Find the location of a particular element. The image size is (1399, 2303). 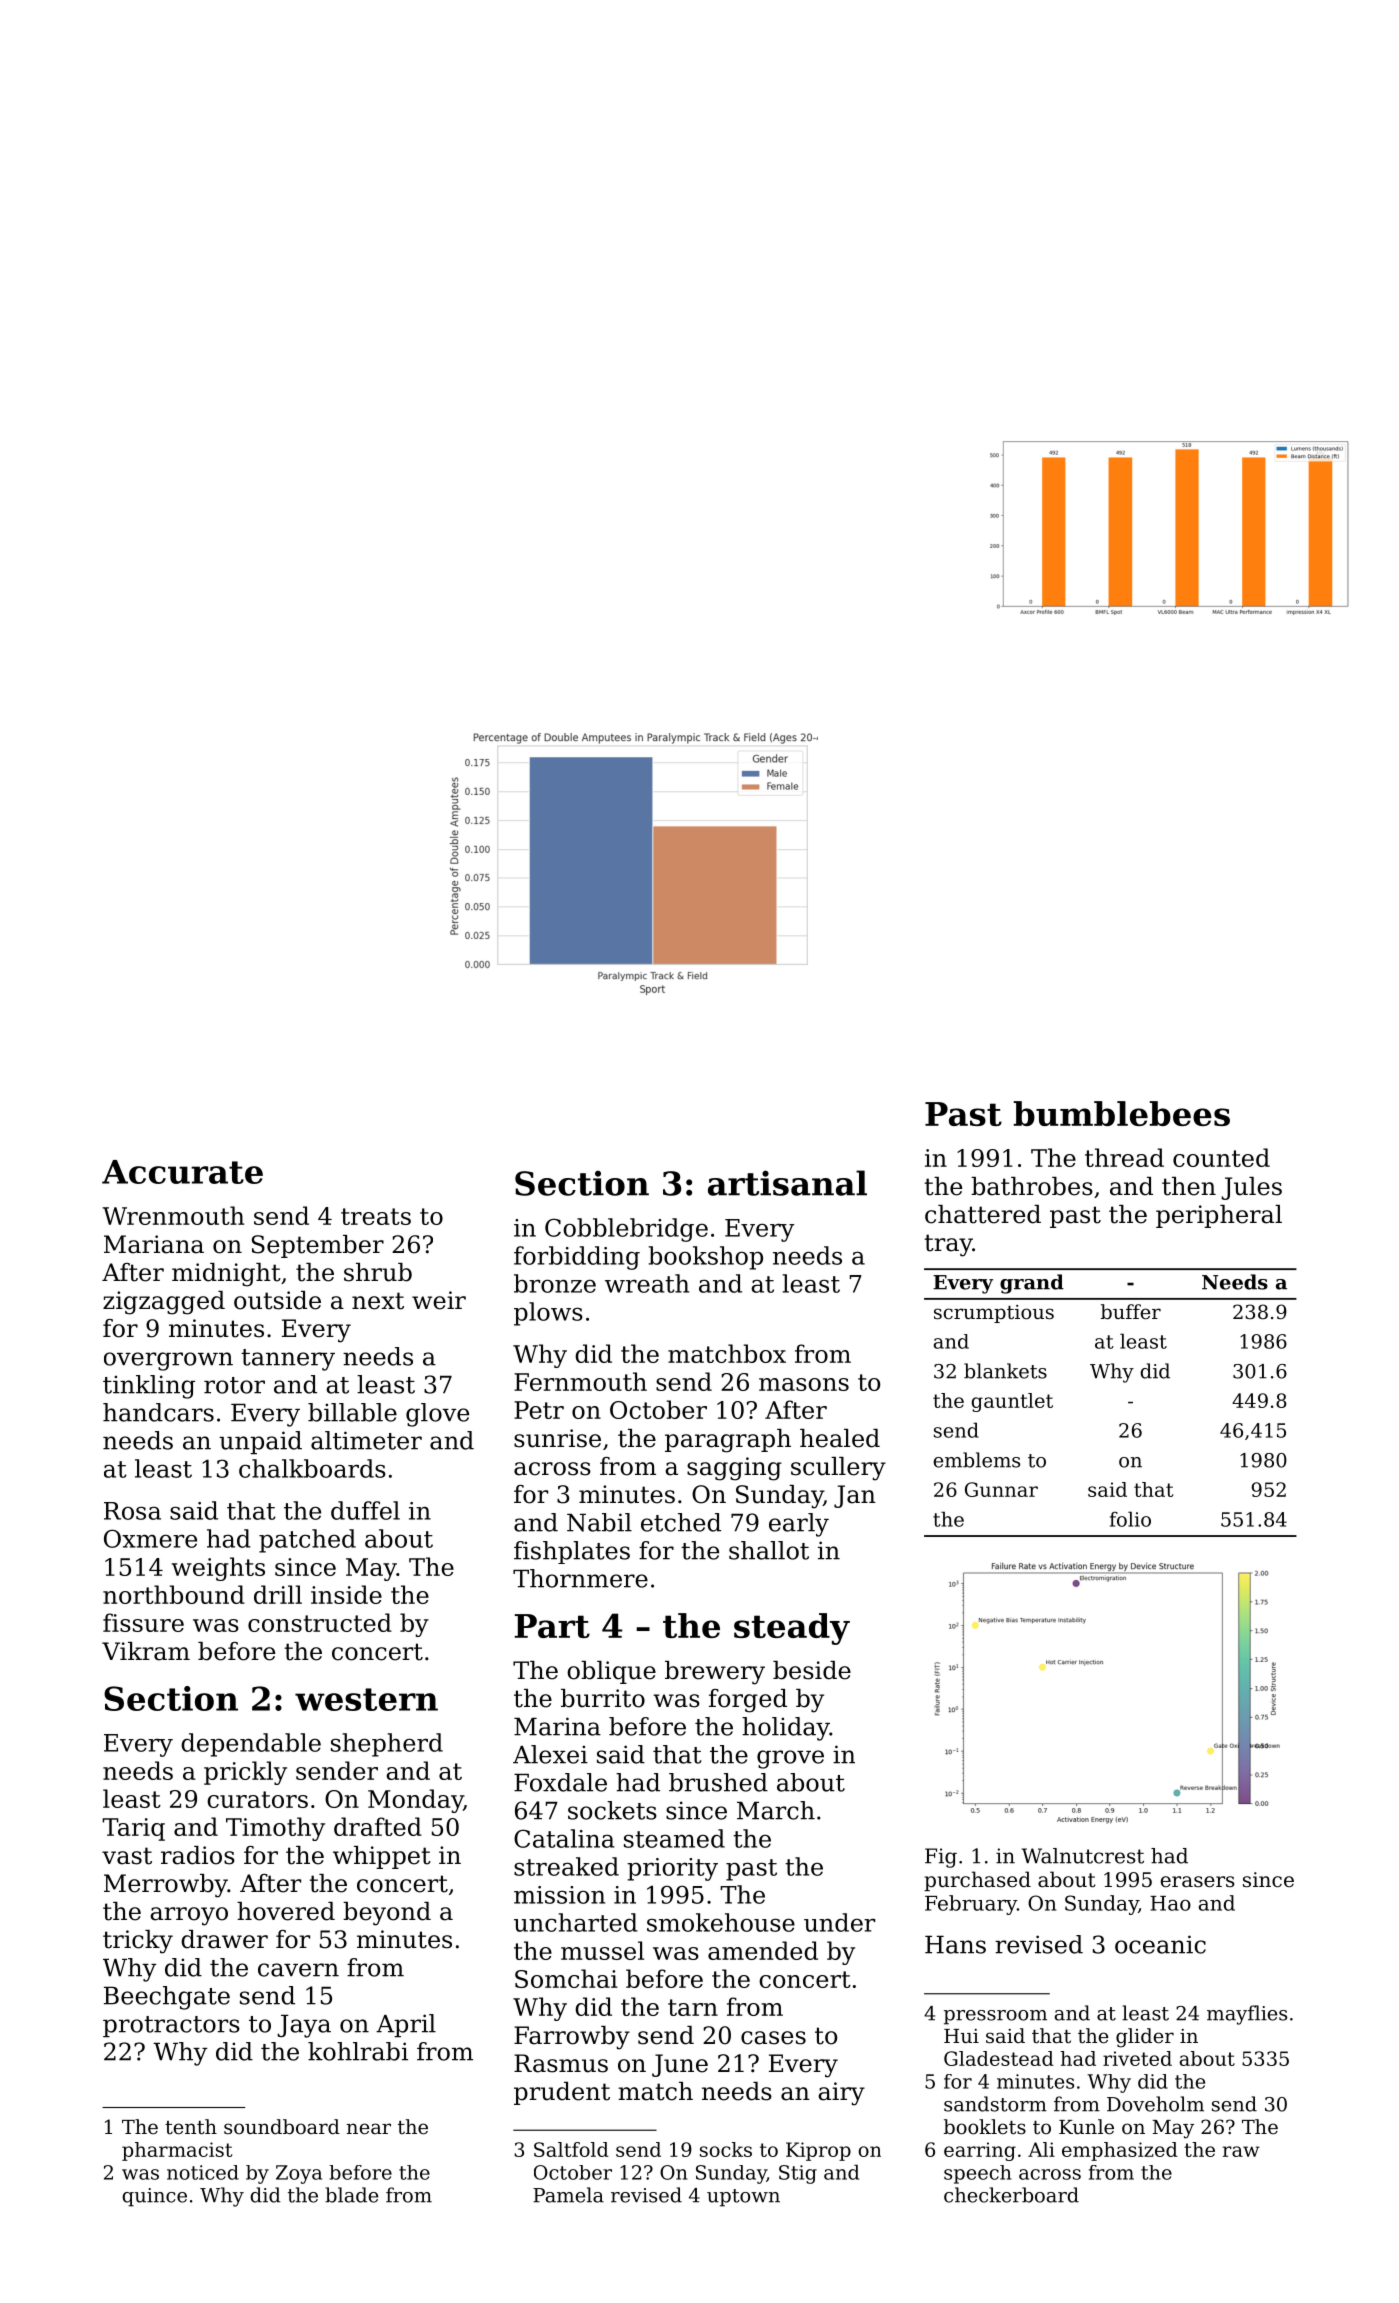

artisanal is located at coordinates (787, 1183).
